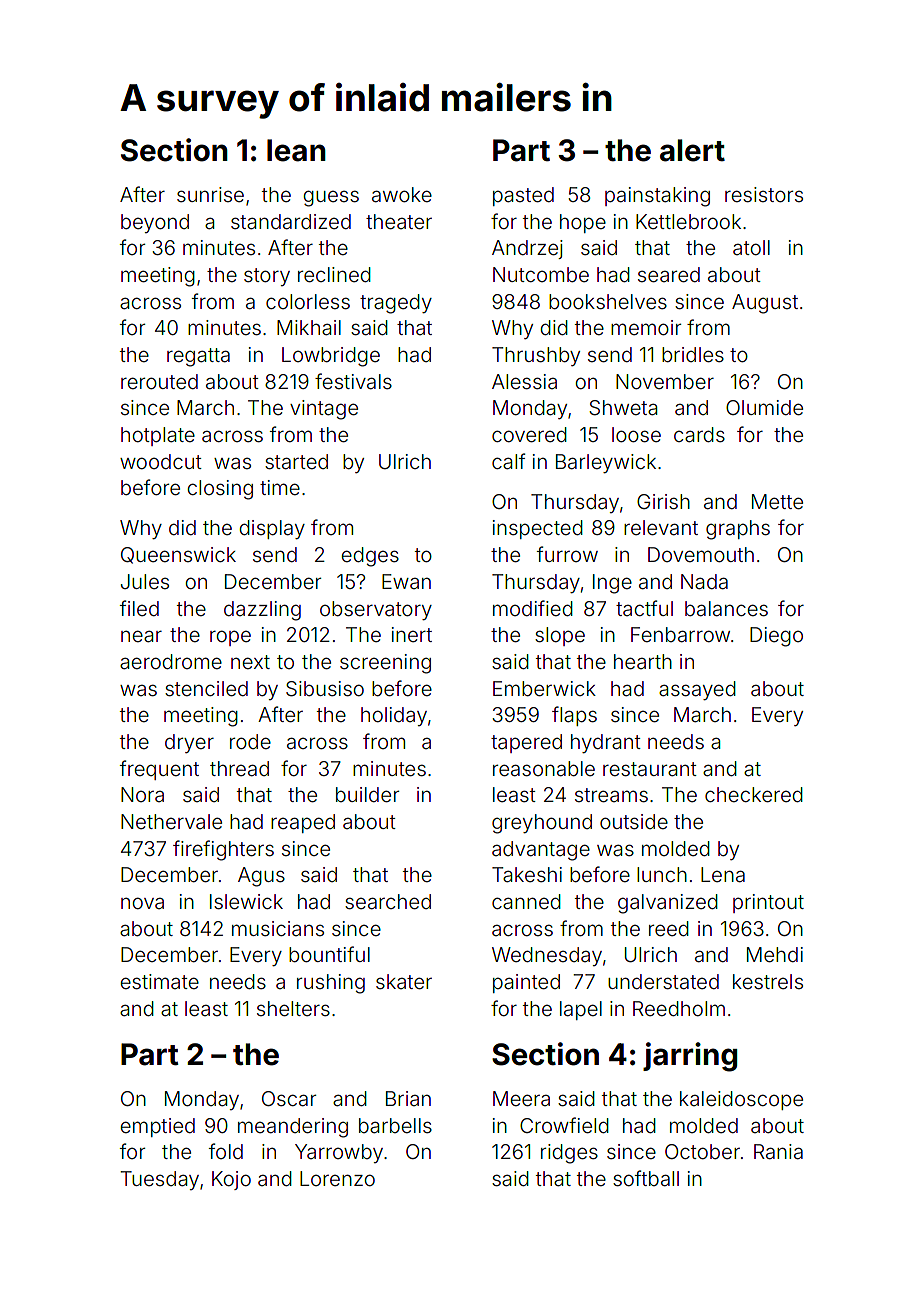  Describe the element at coordinates (157, 1127) in the image. I see `emptied` at that location.
